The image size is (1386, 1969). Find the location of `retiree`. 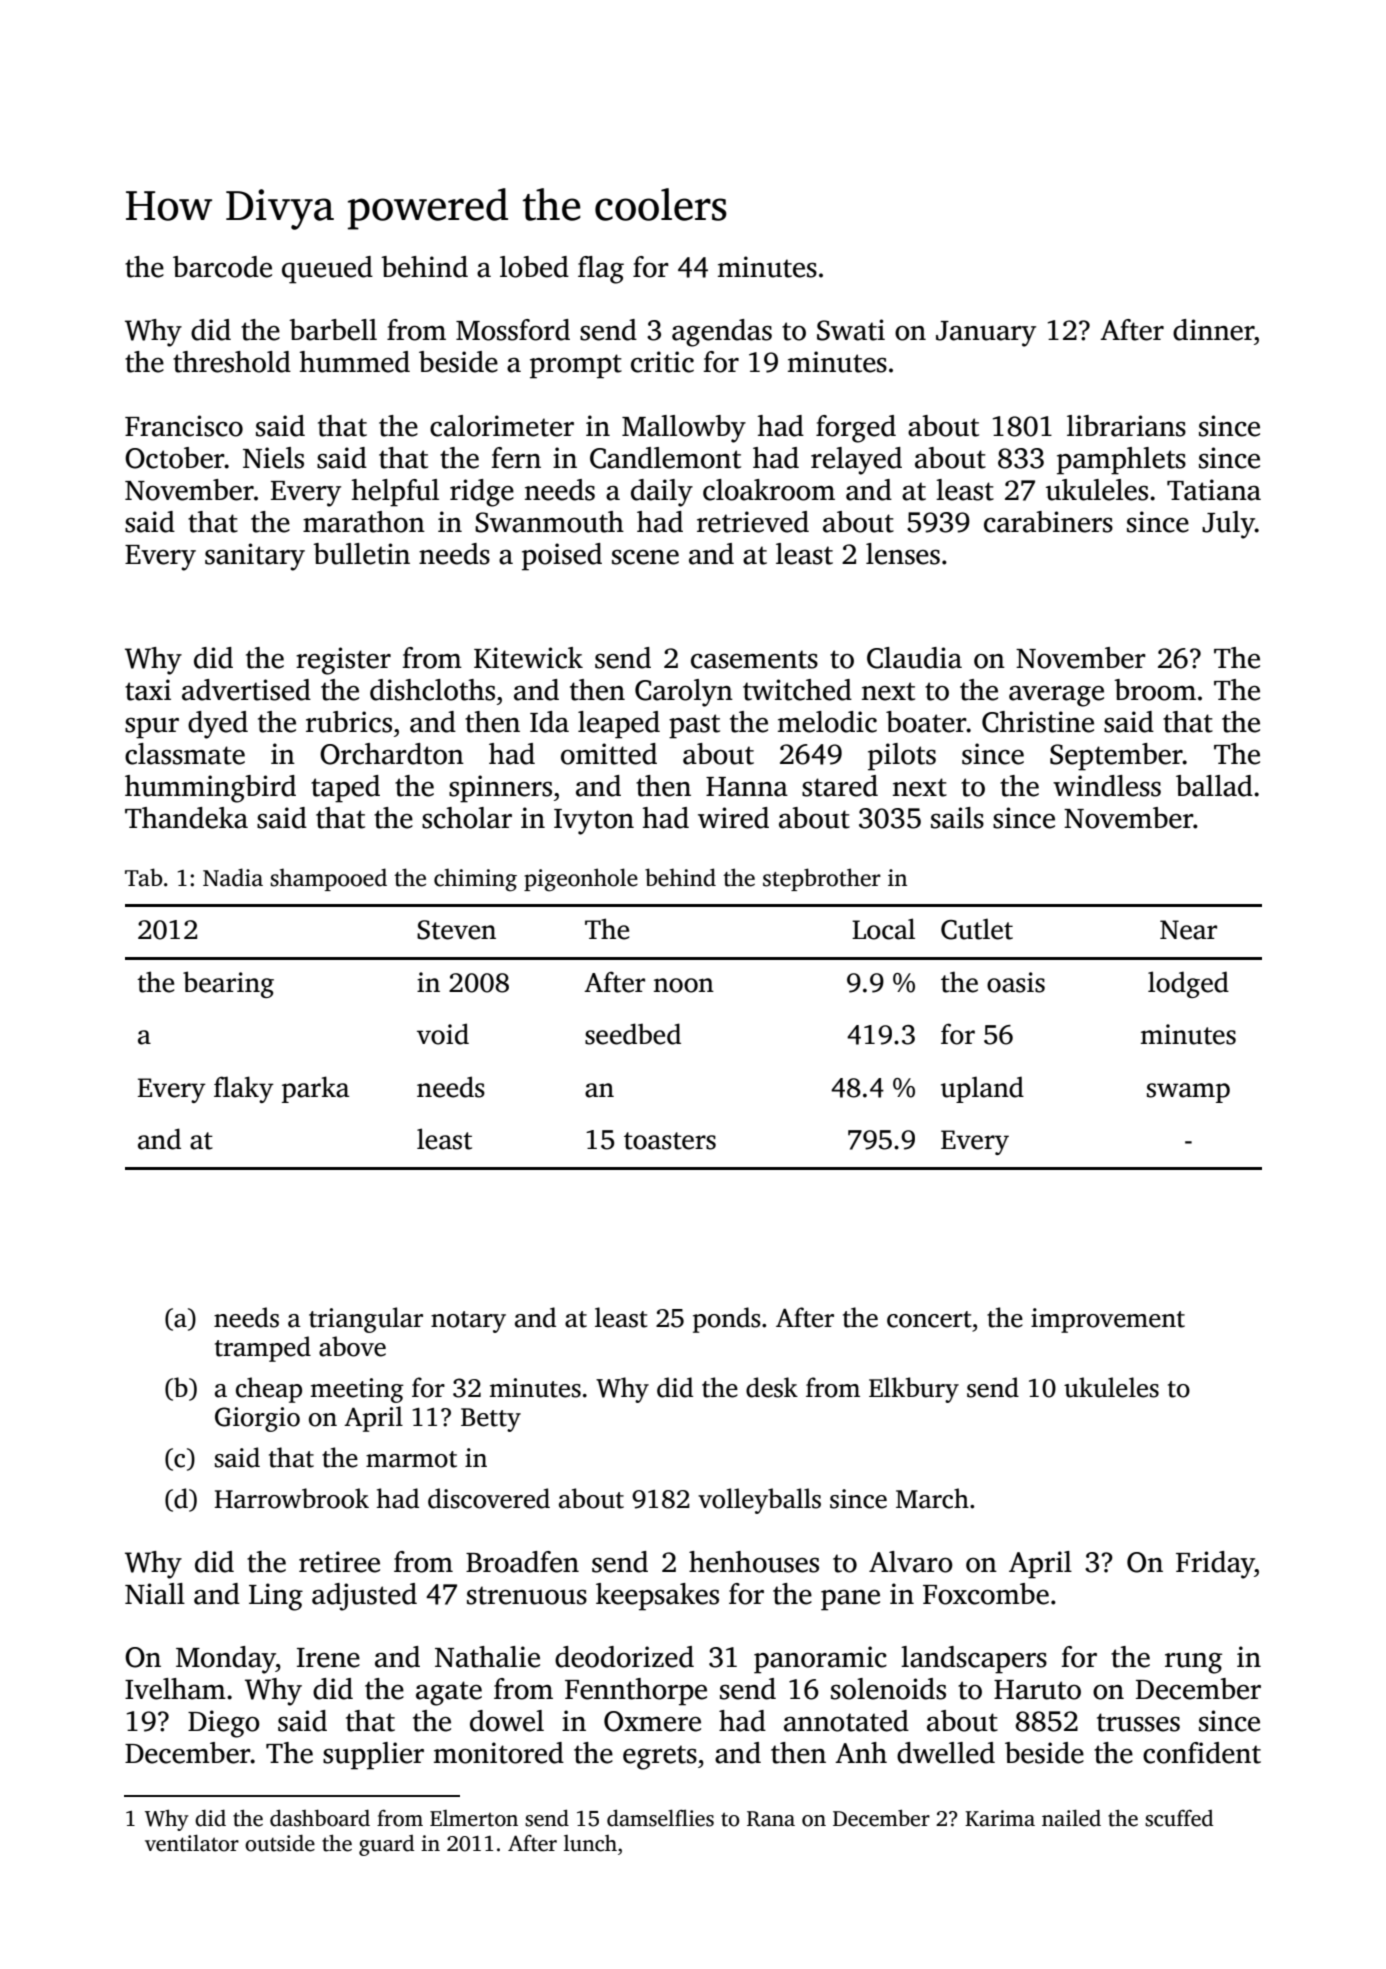

retiree is located at coordinates (339, 1562).
